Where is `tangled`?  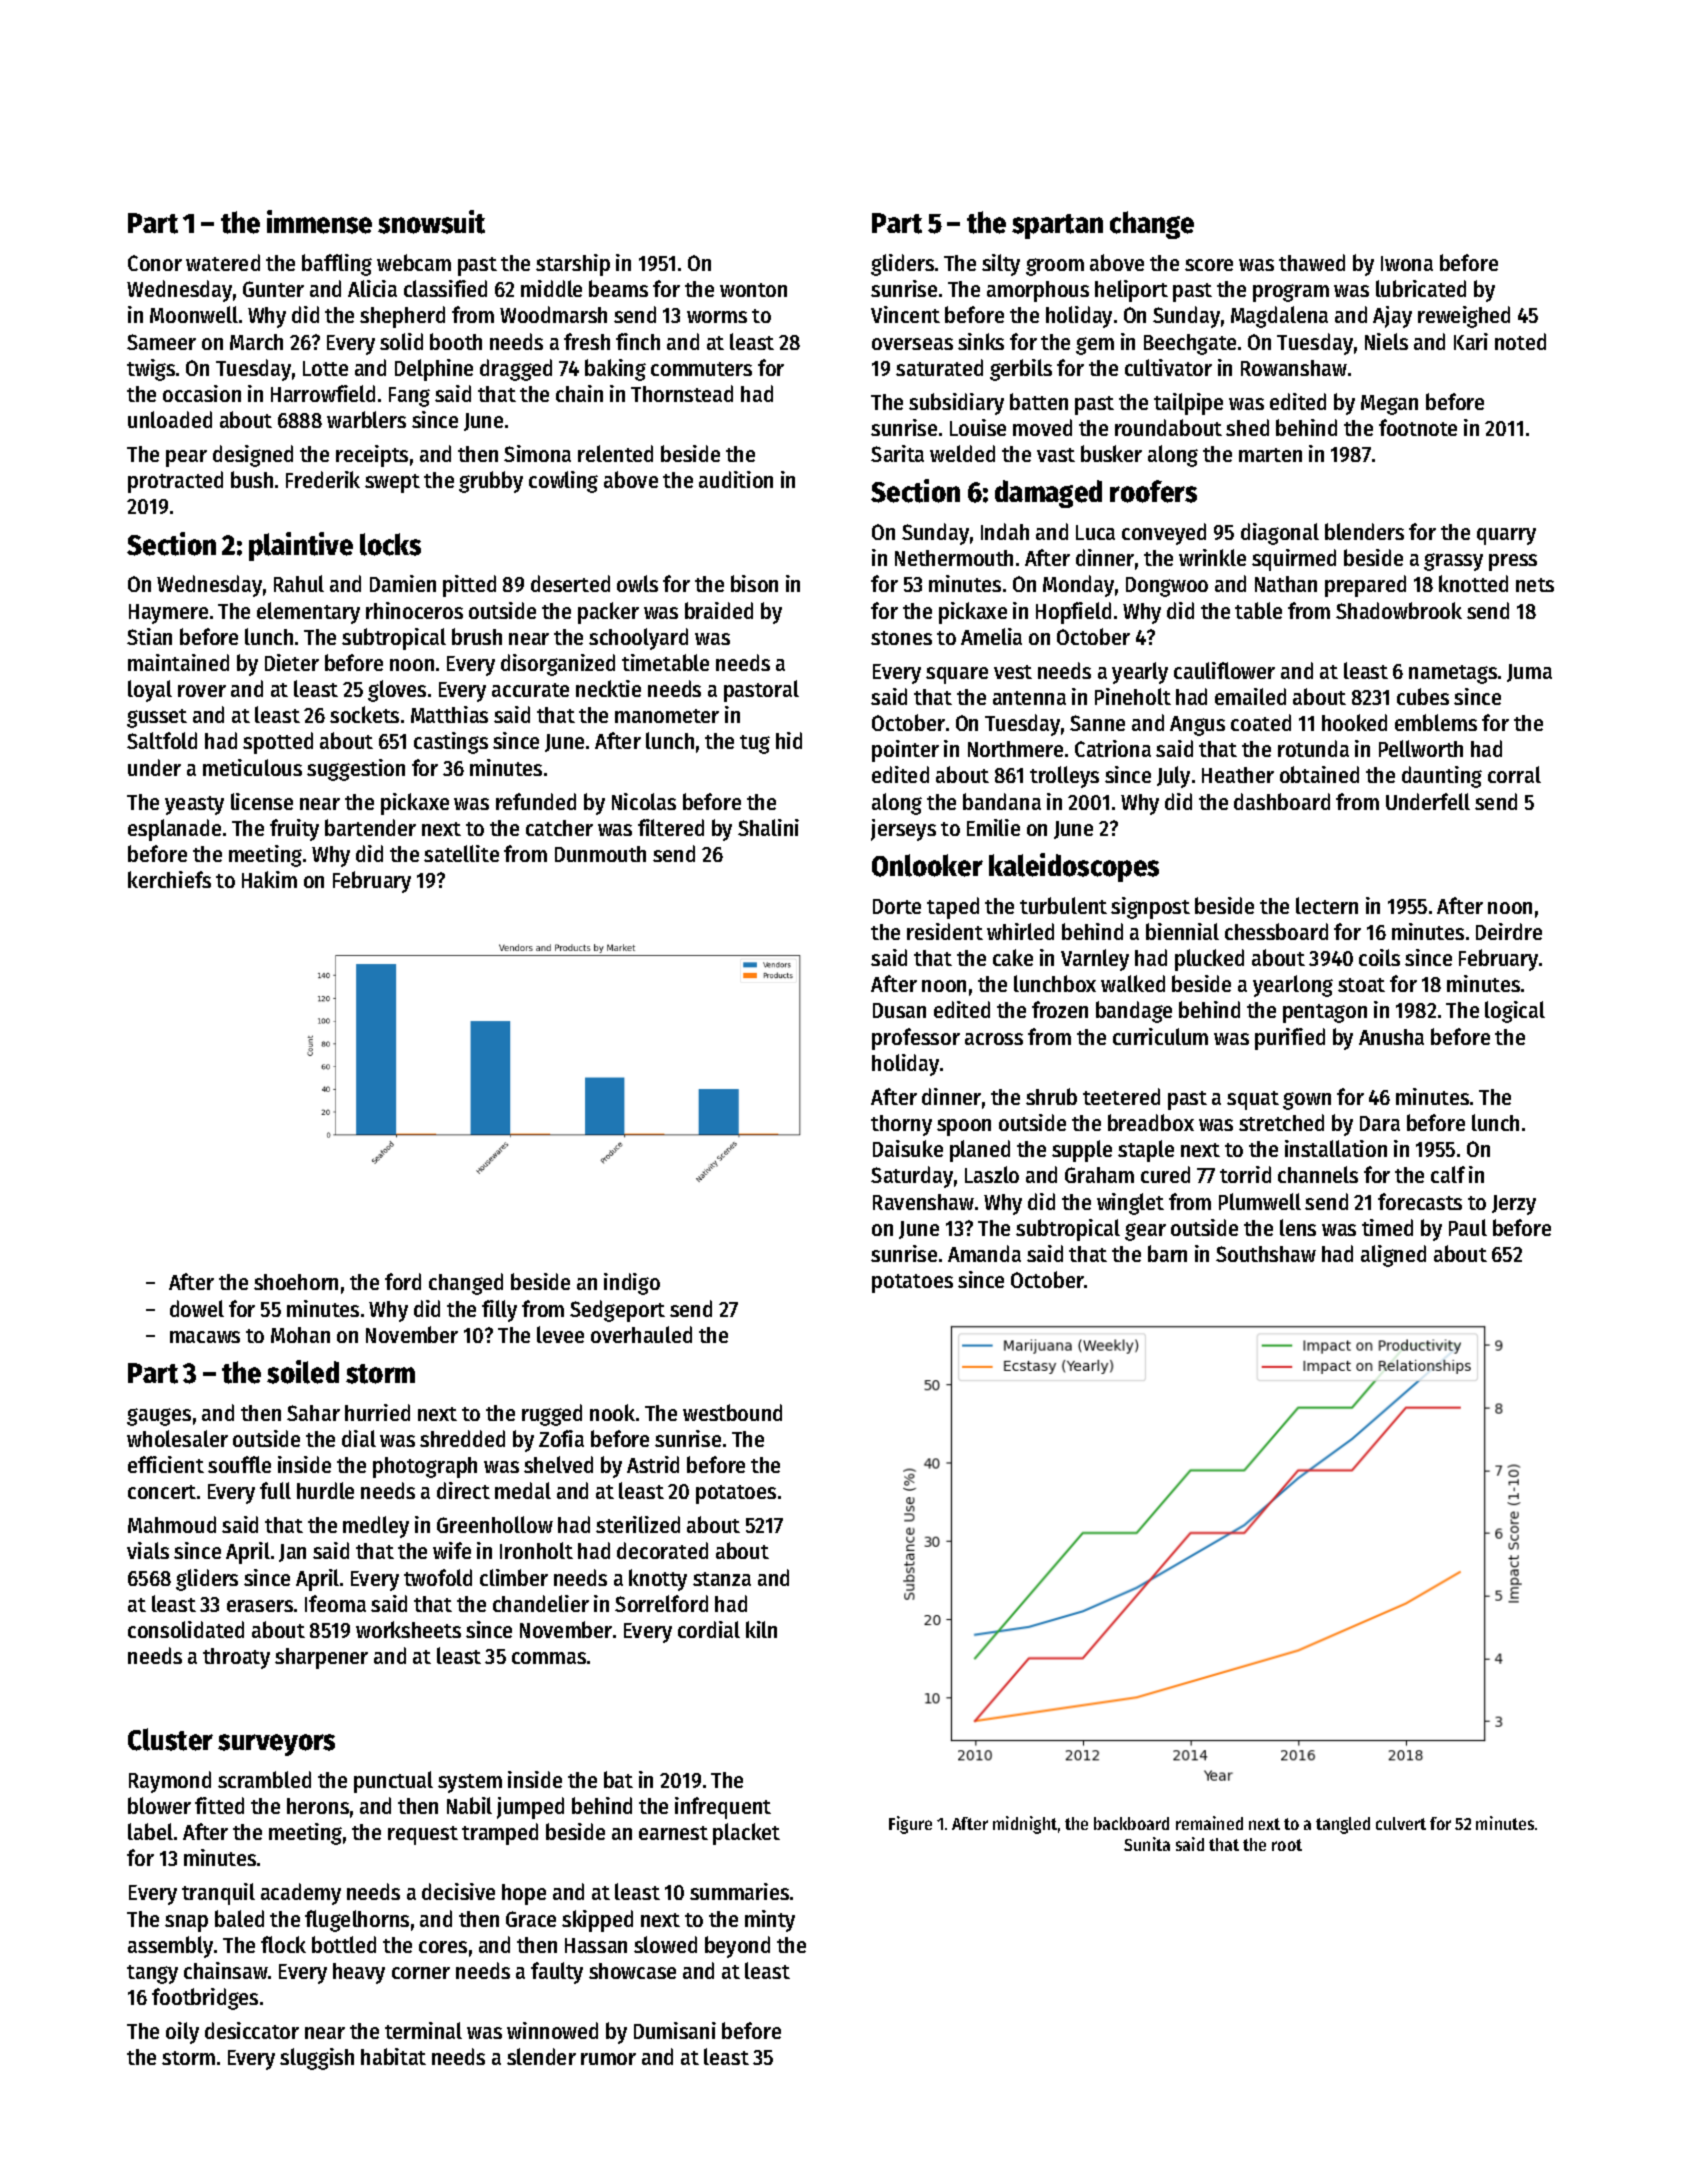 tangled is located at coordinates (1343, 1825).
